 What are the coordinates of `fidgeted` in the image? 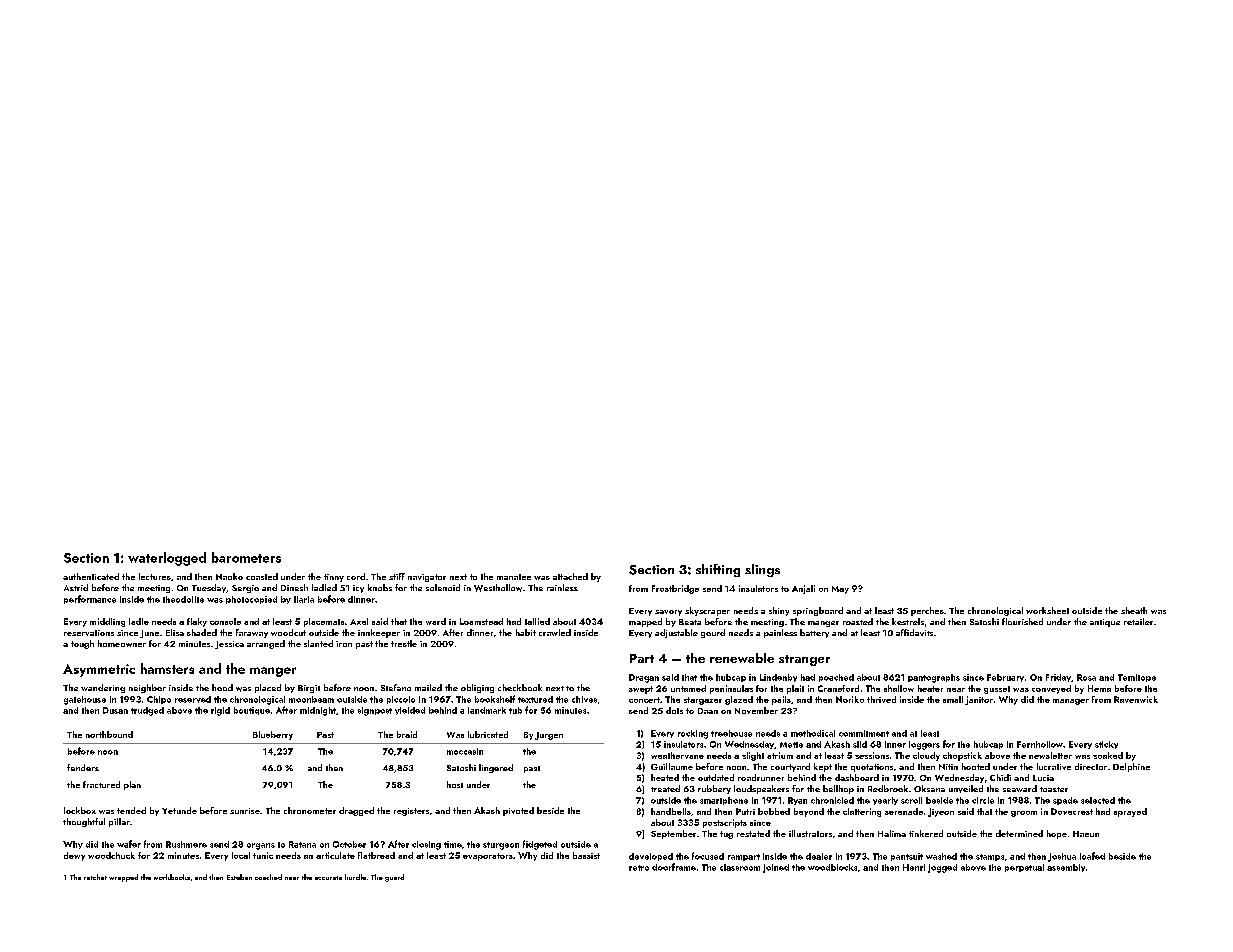 It's located at (540, 845).
